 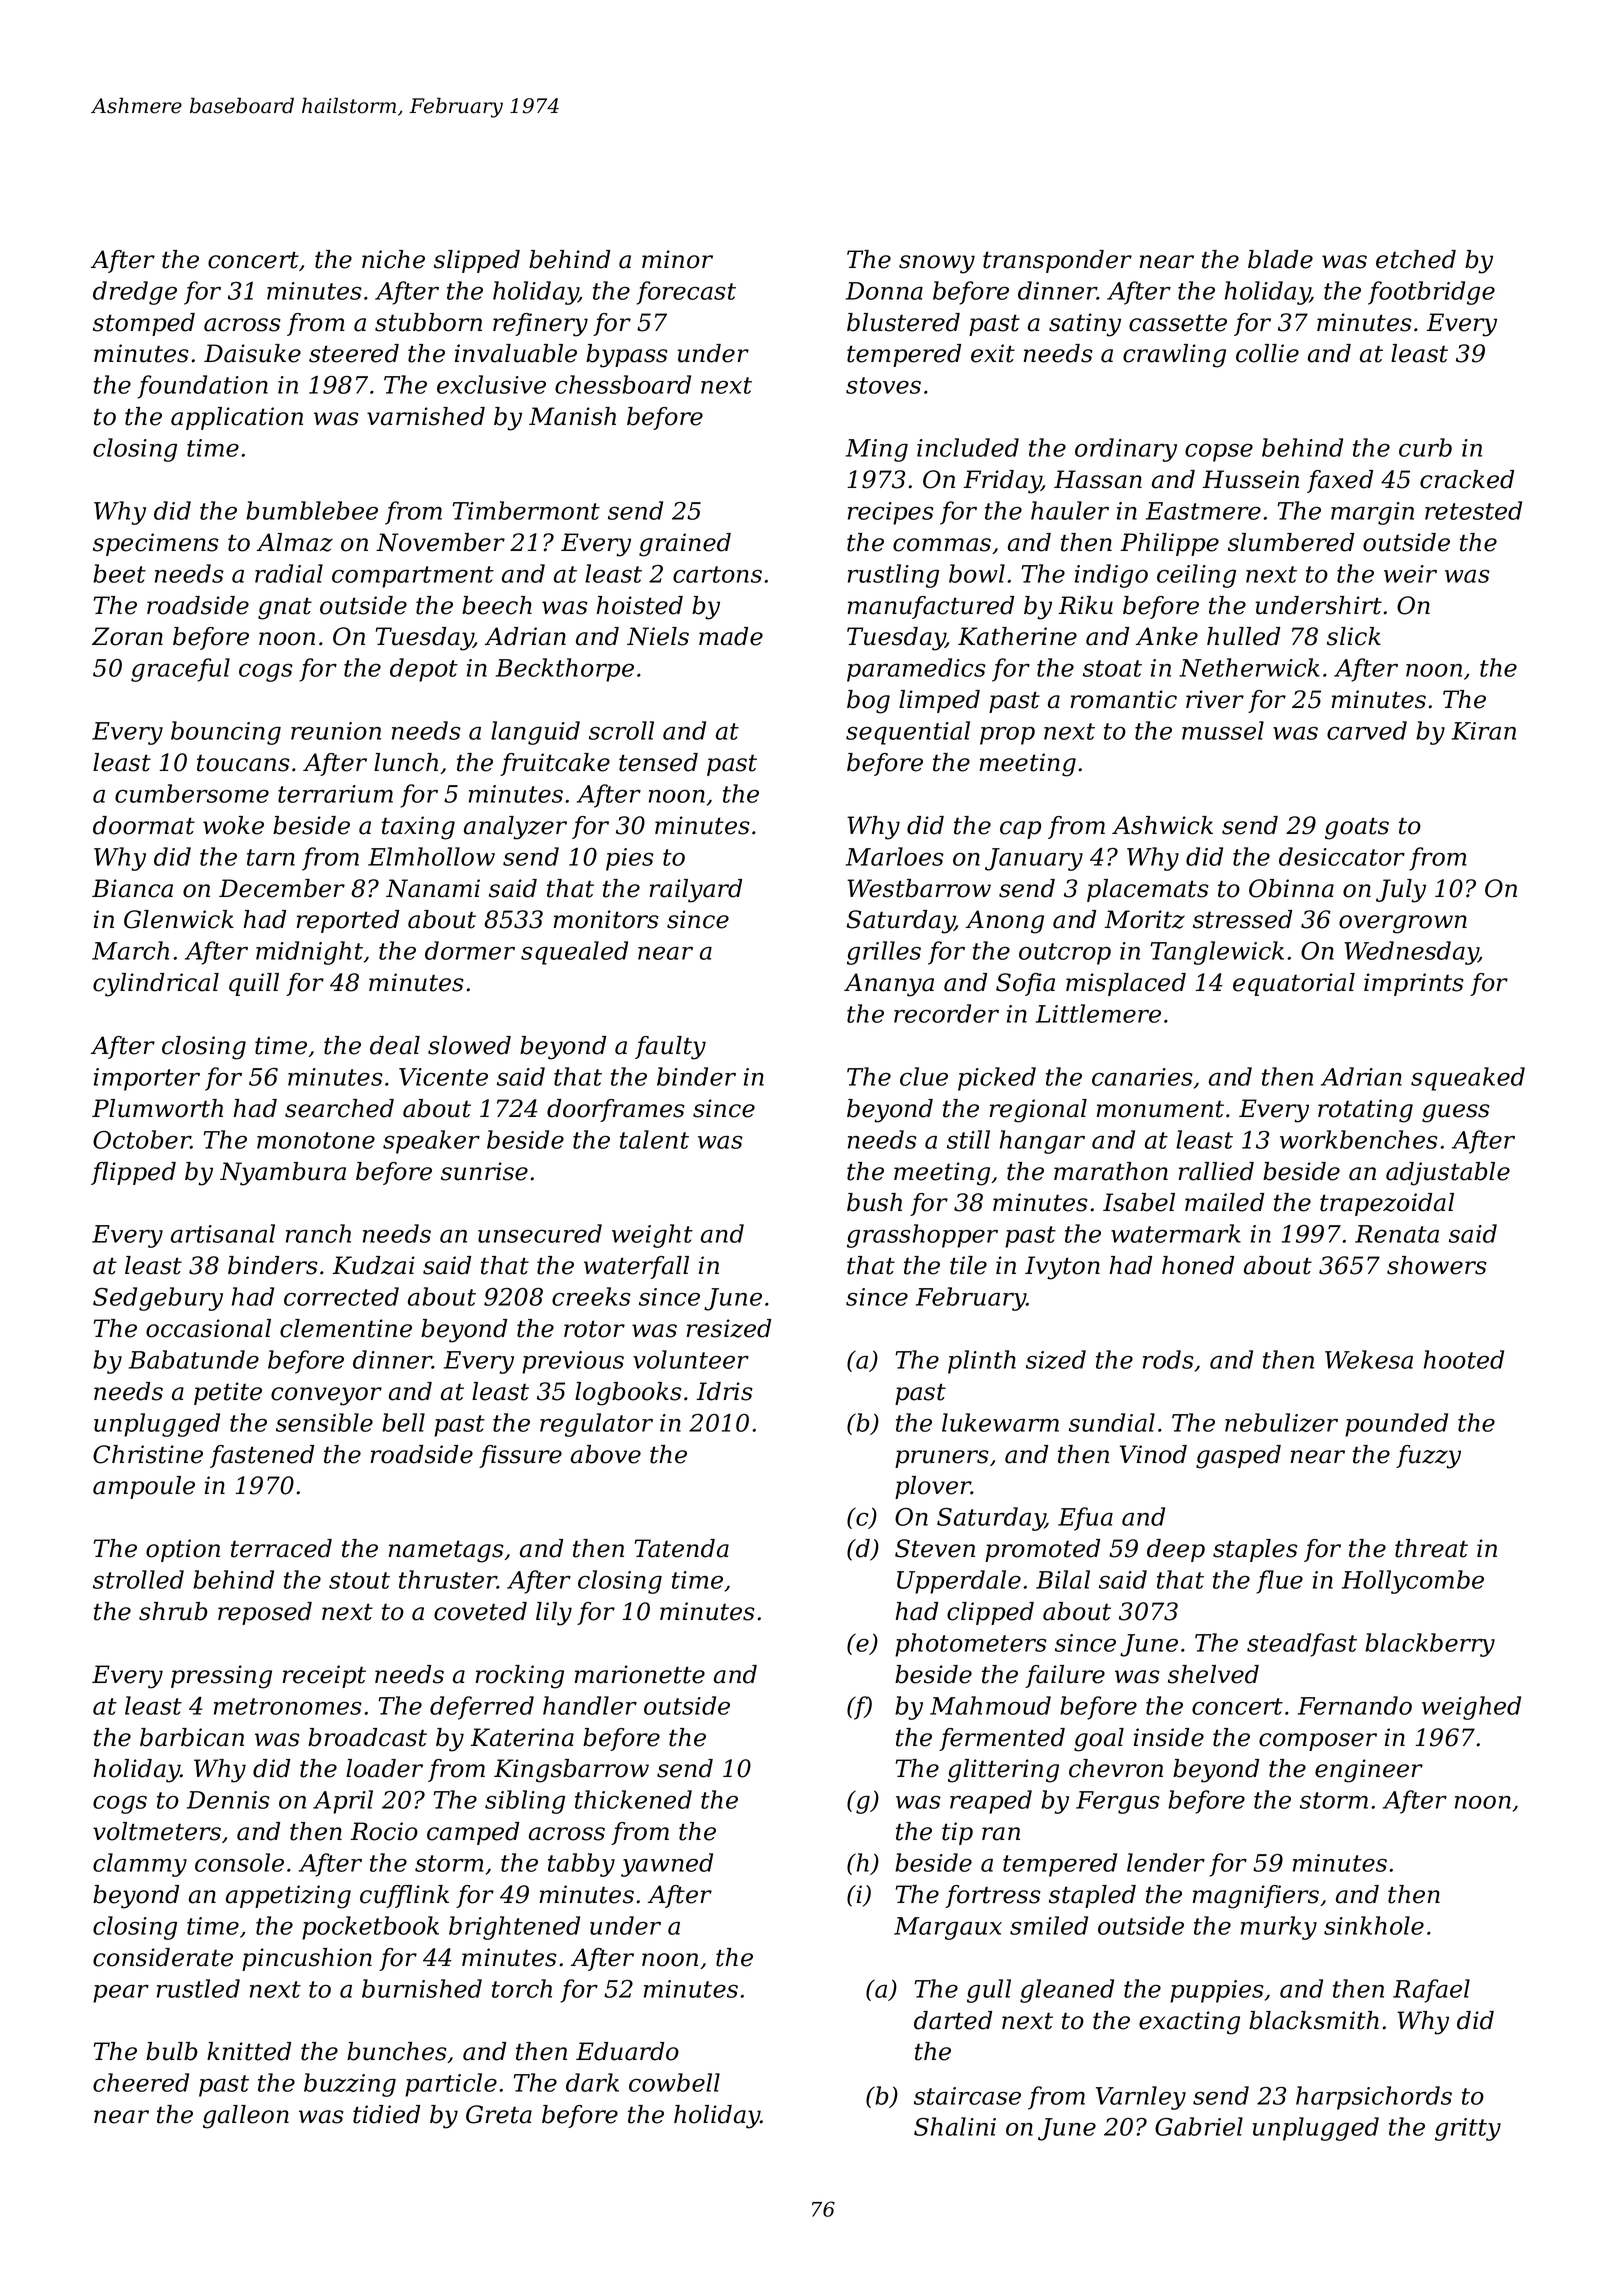 What do you see at coordinates (470, 950) in the image?
I see `dormer` at bounding box center [470, 950].
